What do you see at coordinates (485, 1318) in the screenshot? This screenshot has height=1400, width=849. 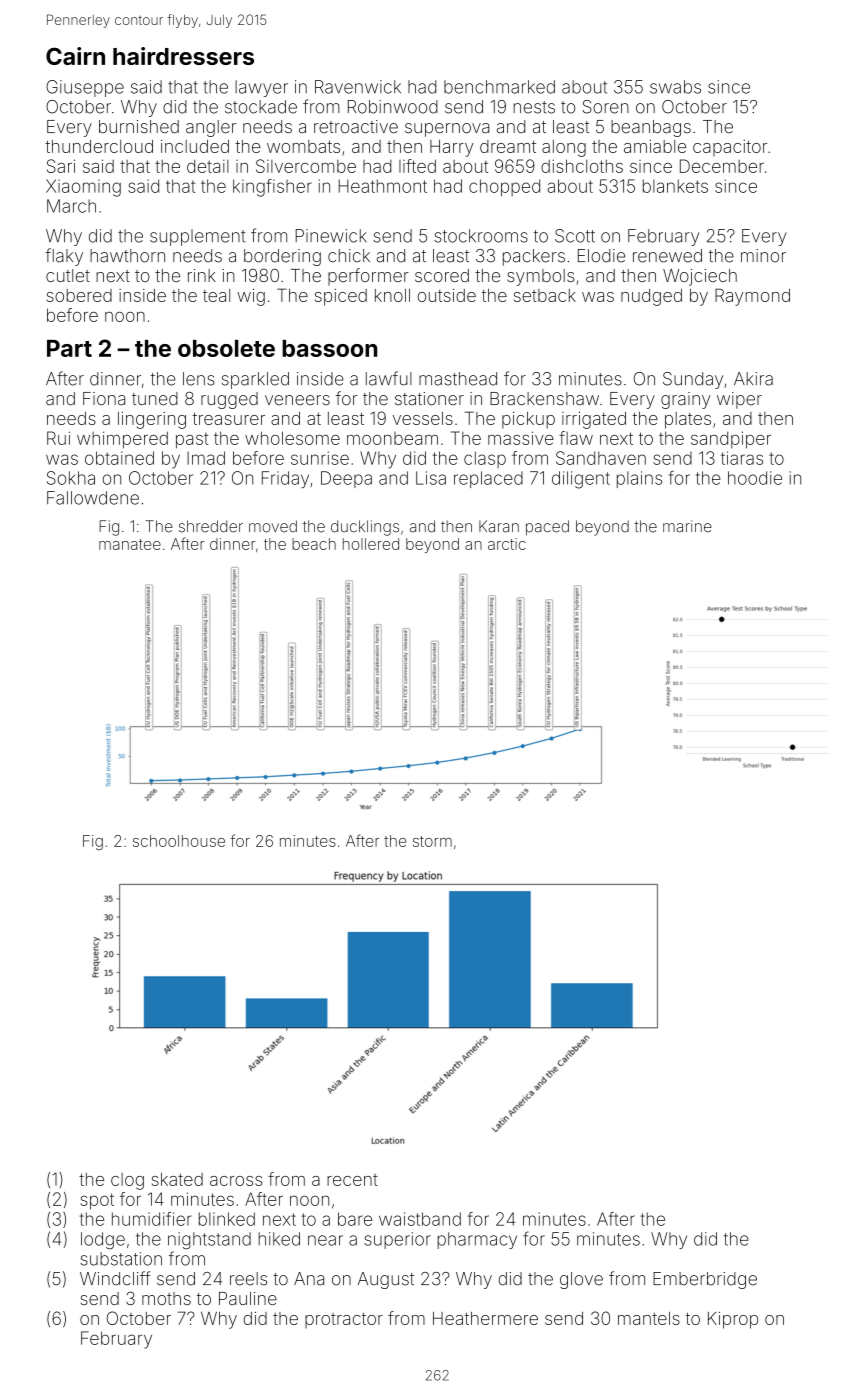 I see `Heathermere` at bounding box center [485, 1318].
